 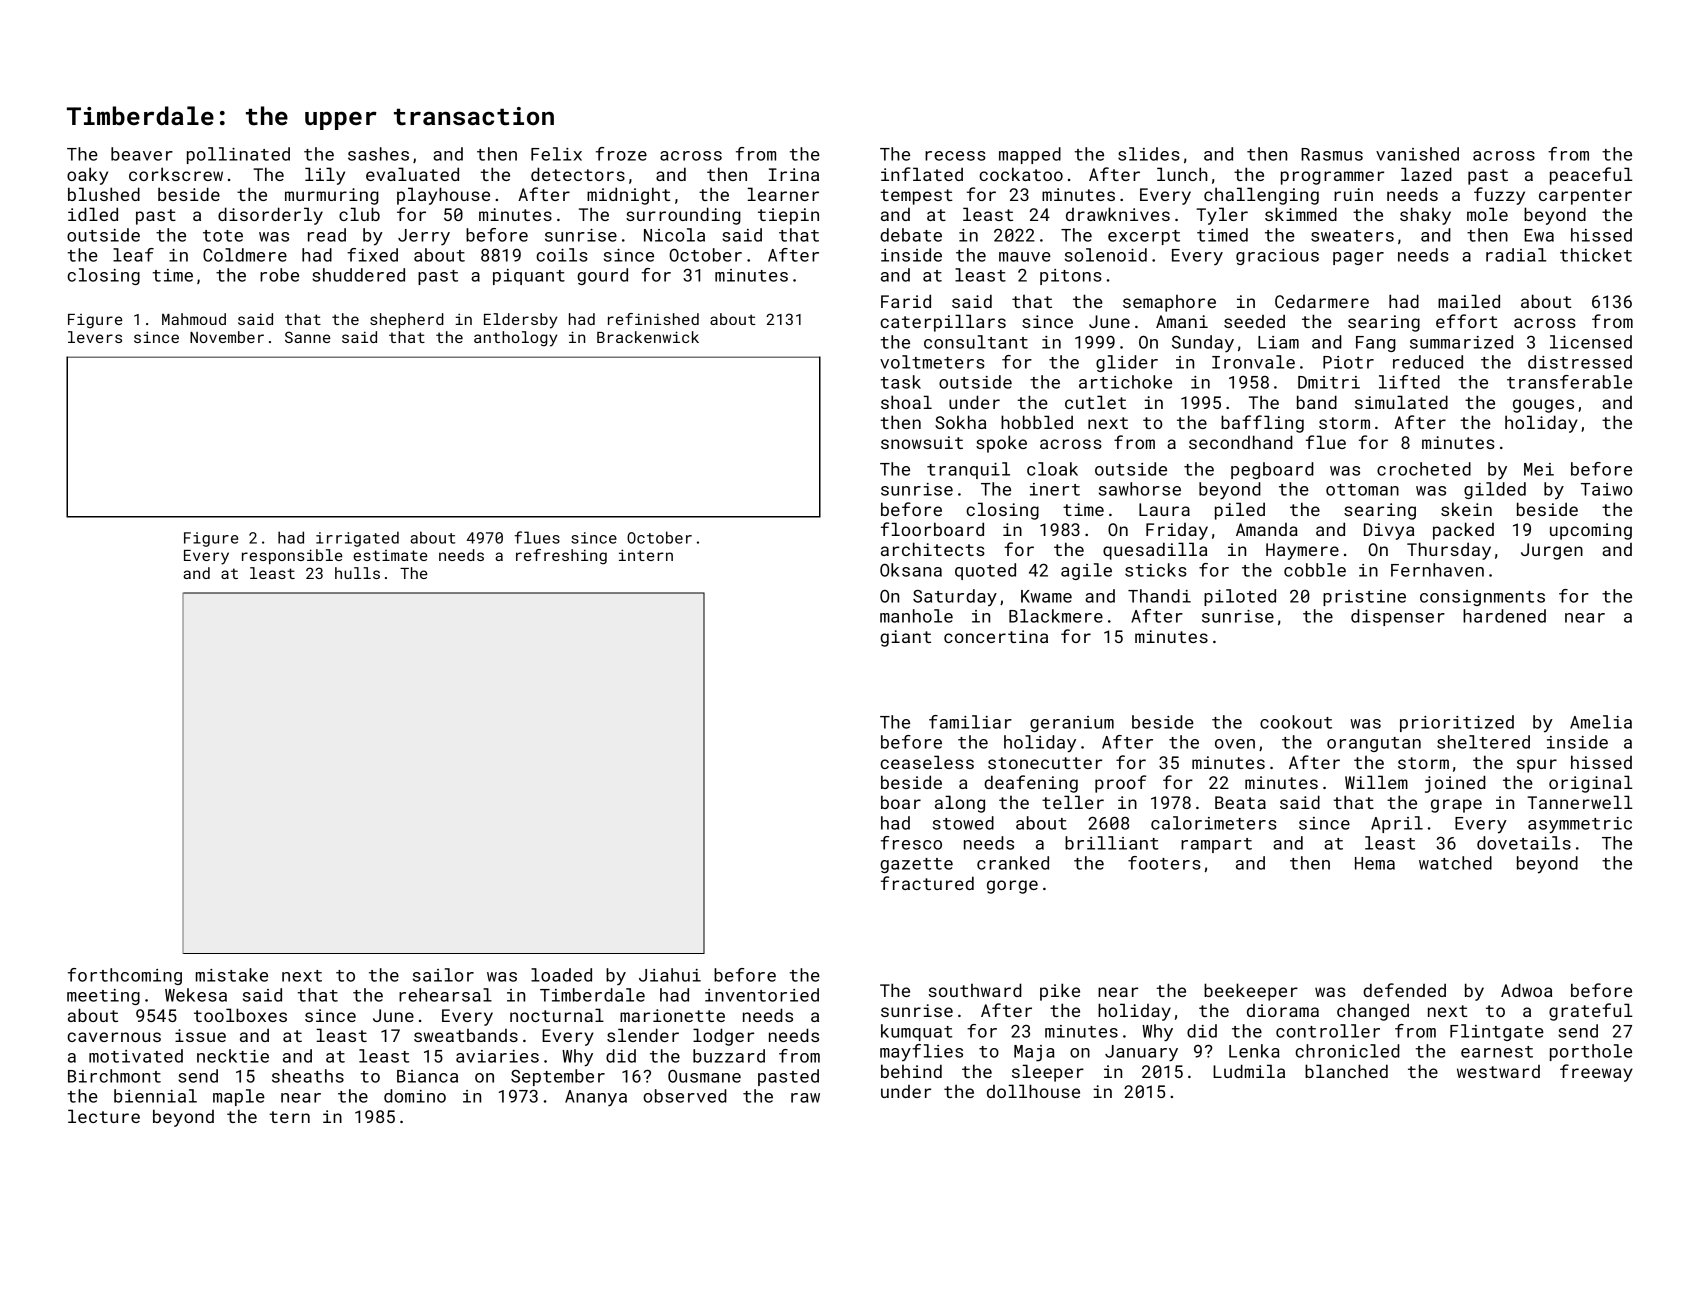 What do you see at coordinates (357, 539) in the page?
I see `irrigated` at bounding box center [357, 539].
